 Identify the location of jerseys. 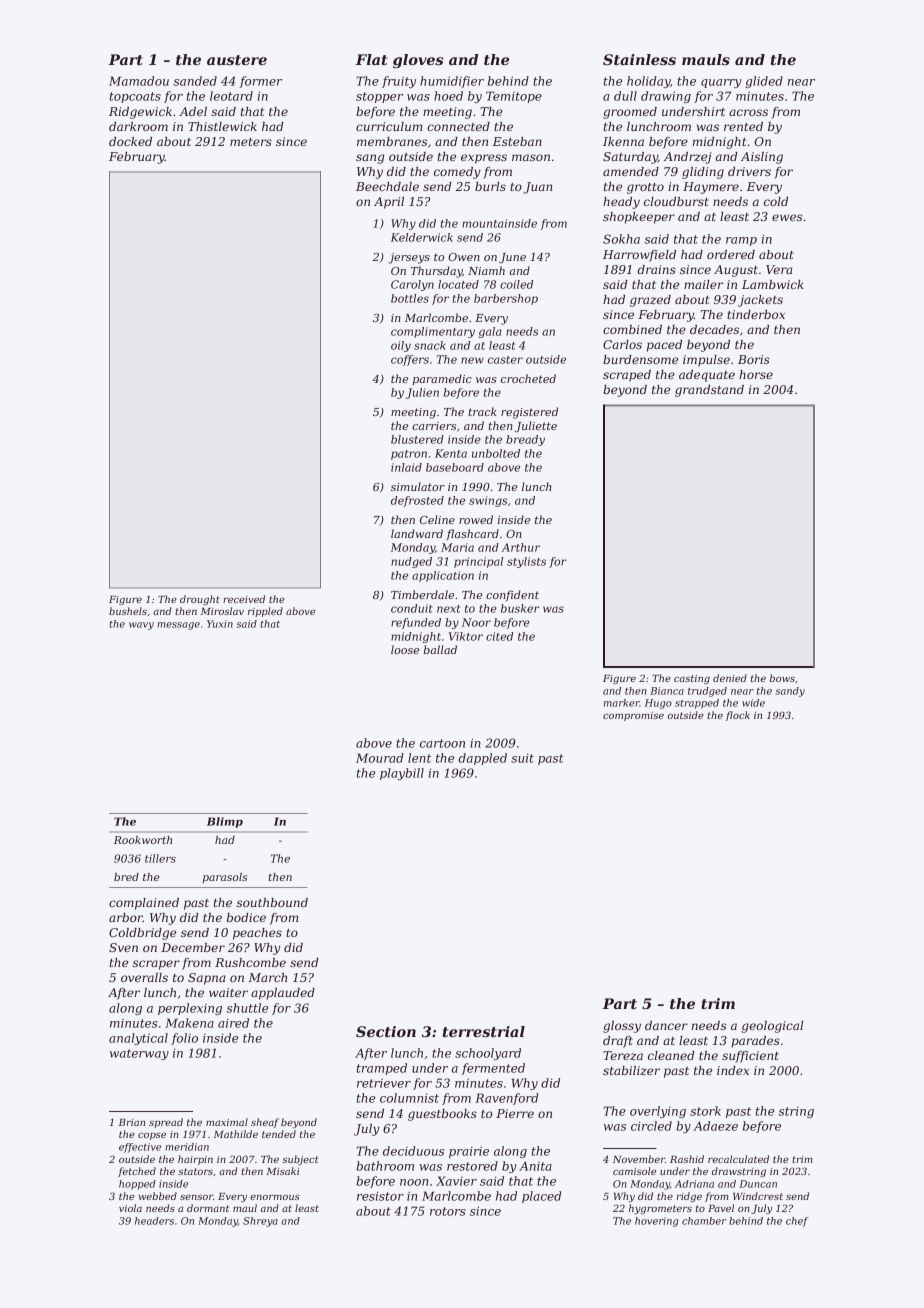
(409, 258).
